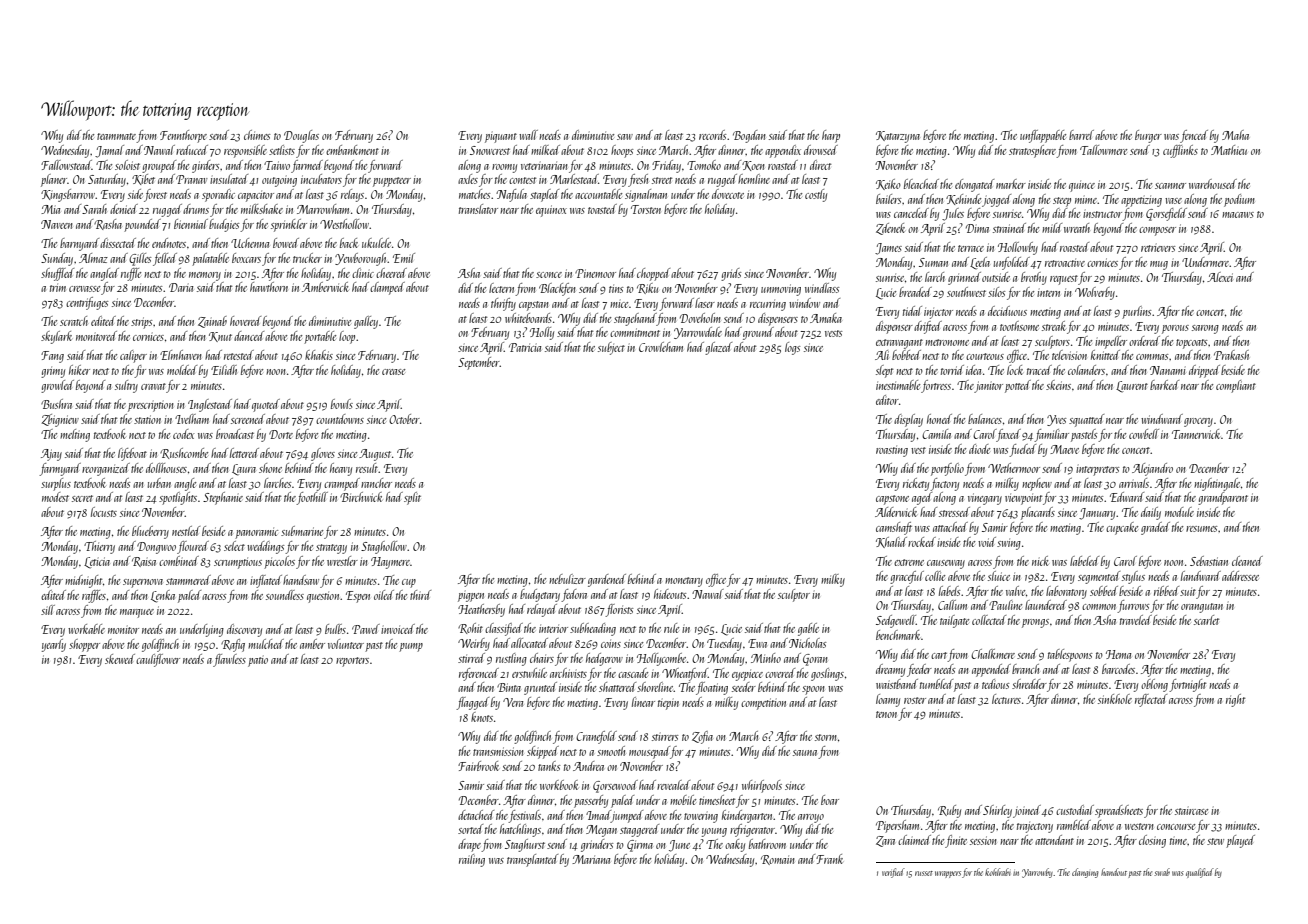 The height and width of the document is (924, 1308). What do you see at coordinates (75, 435) in the document?
I see `melting` at bounding box center [75, 435].
